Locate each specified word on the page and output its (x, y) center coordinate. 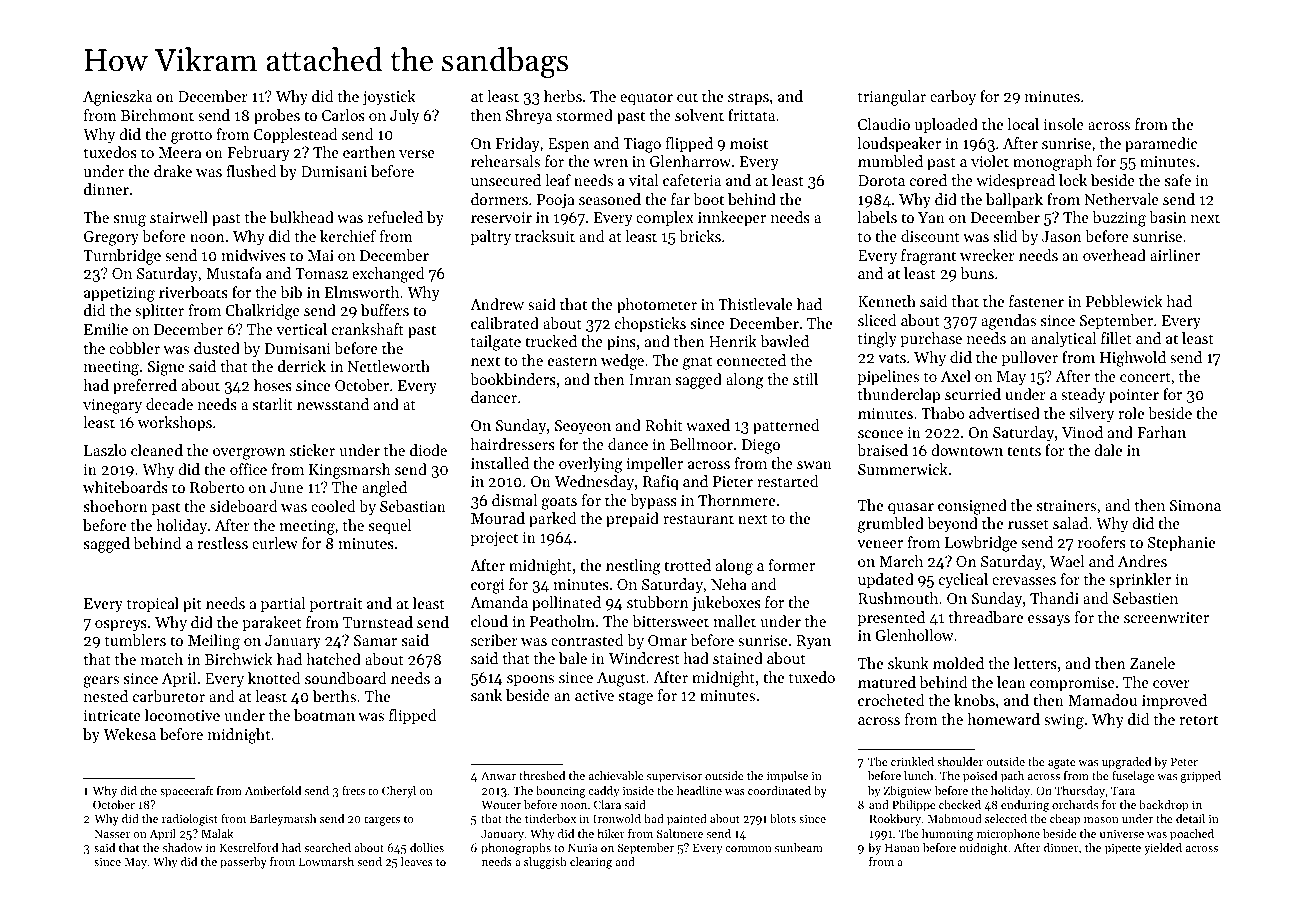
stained (738, 658)
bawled (784, 341)
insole (1064, 124)
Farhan (1161, 432)
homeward (1003, 719)
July (404, 117)
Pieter (733, 481)
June (286, 487)
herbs (563, 96)
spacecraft (186, 792)
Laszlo (105, 450)
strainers (1066, 505)
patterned (786, 426)
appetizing (119, 294)
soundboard (345, 678)
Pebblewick (1124, 301)
